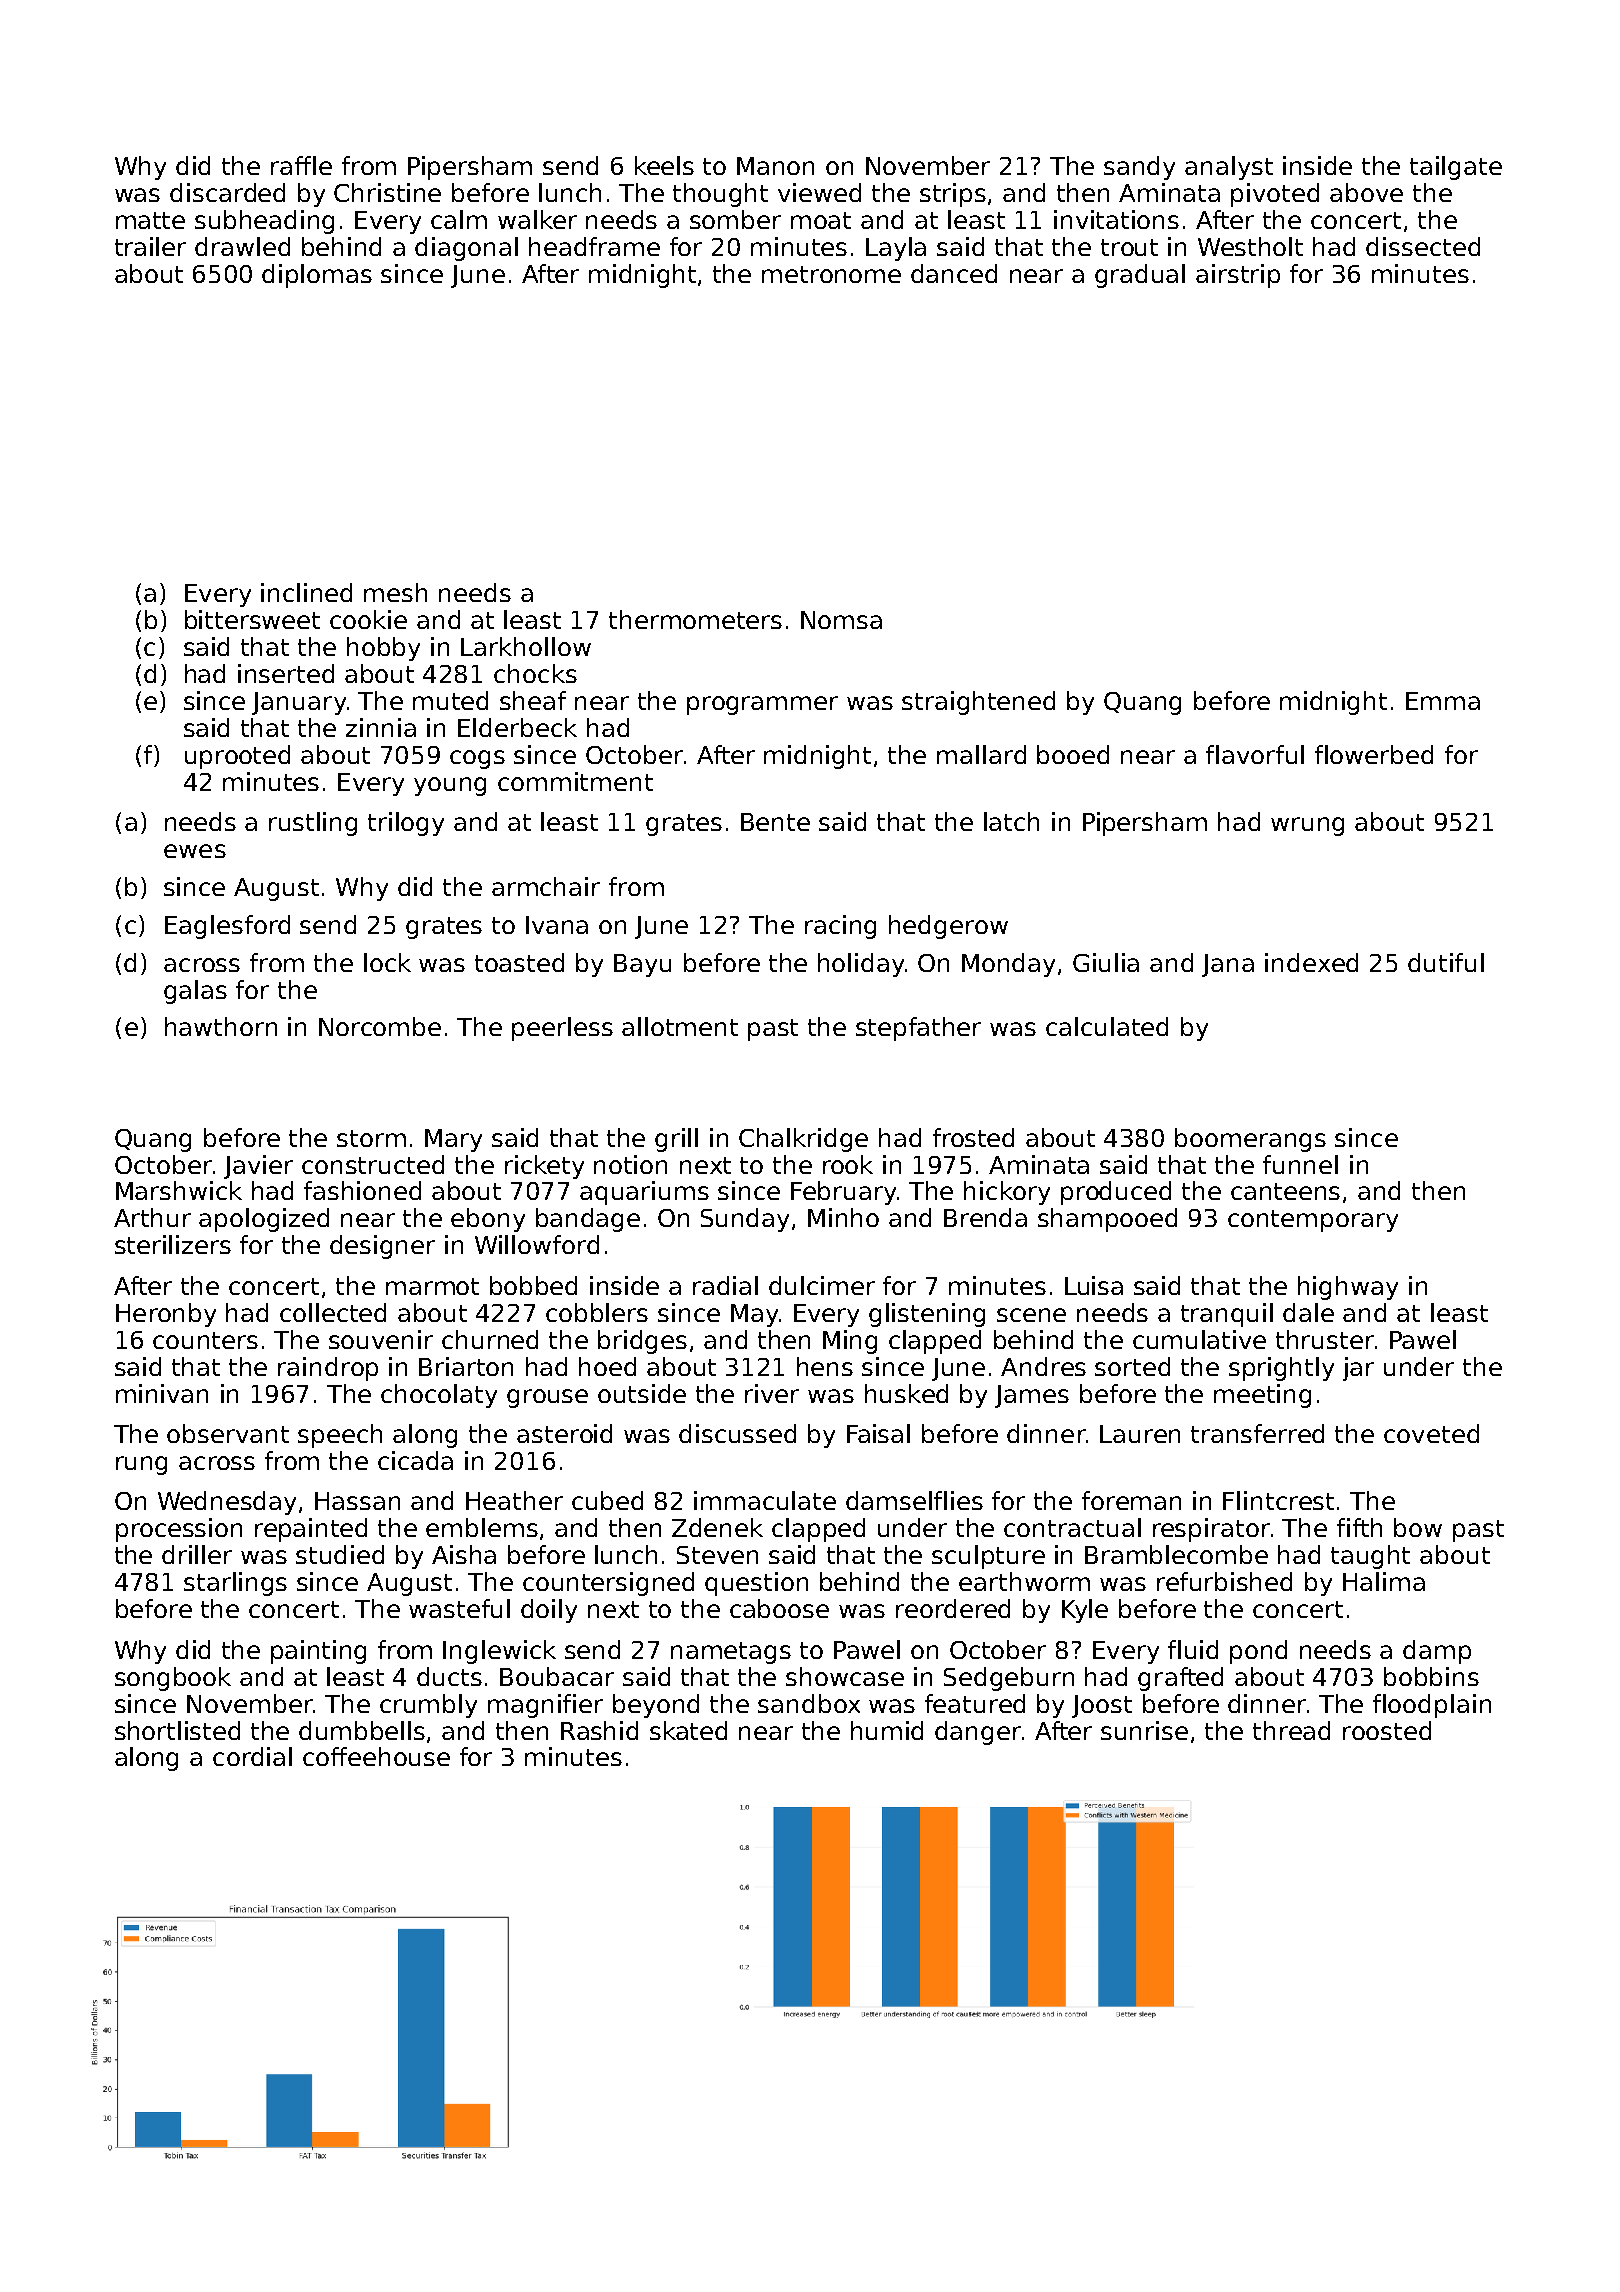 This document has width=1620, height=2292. Describe the element at coordinates (821, 220) in the document. I see `moat` at that location.
